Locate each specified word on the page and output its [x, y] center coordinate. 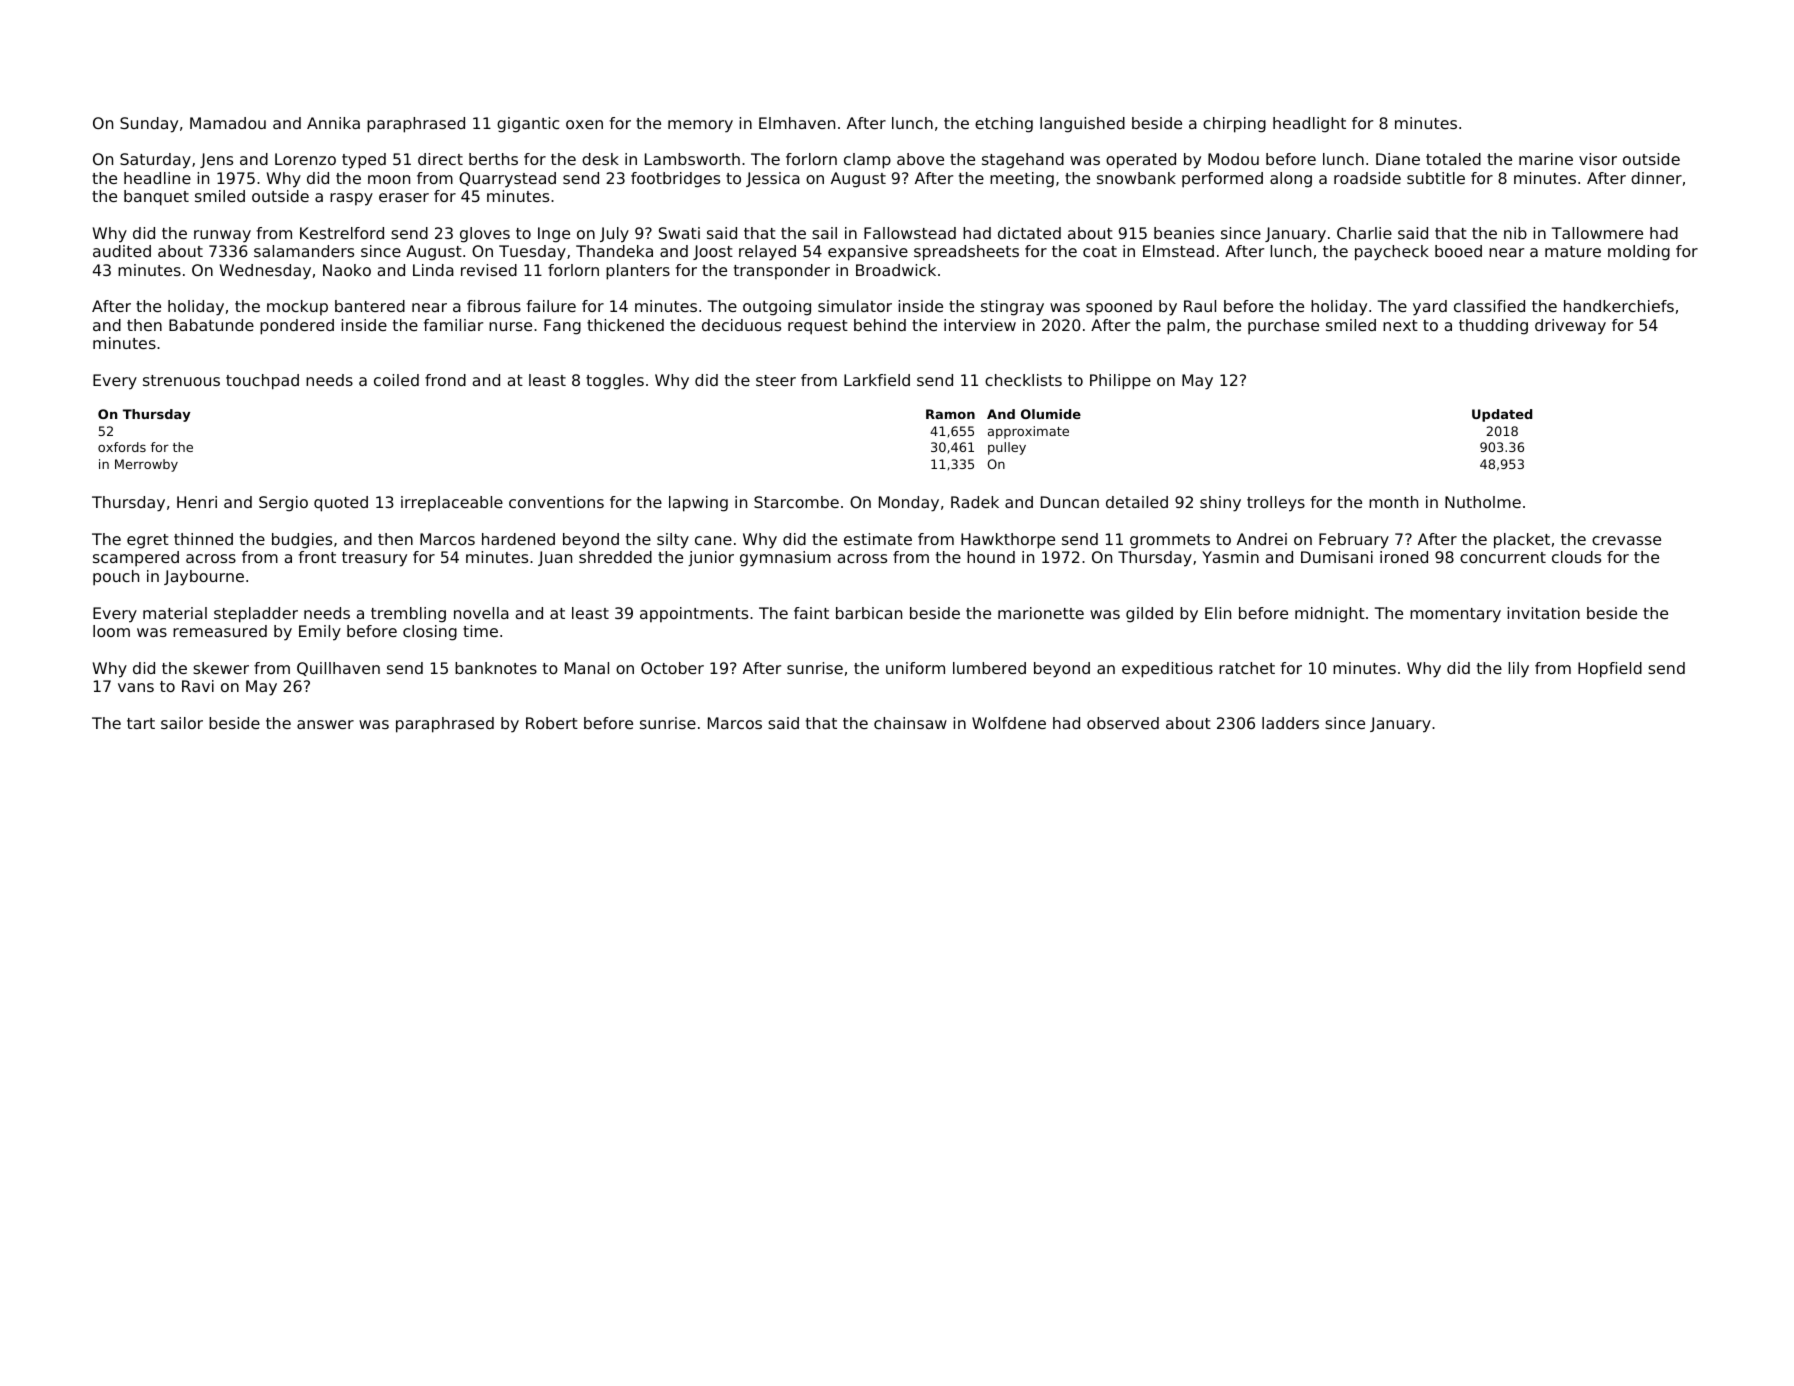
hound [991, 557]
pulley [1007, 448]
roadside [1367, 178]
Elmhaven [797, 123]
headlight [1309, 125]
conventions [556, 502]
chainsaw [910, 723]
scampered [136, 559]
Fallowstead [910, 233]
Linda [433, 270]
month [1393, 502]
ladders [1290, 723]
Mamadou [228, 123]
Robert [552, 723]
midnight [1330, 615]
